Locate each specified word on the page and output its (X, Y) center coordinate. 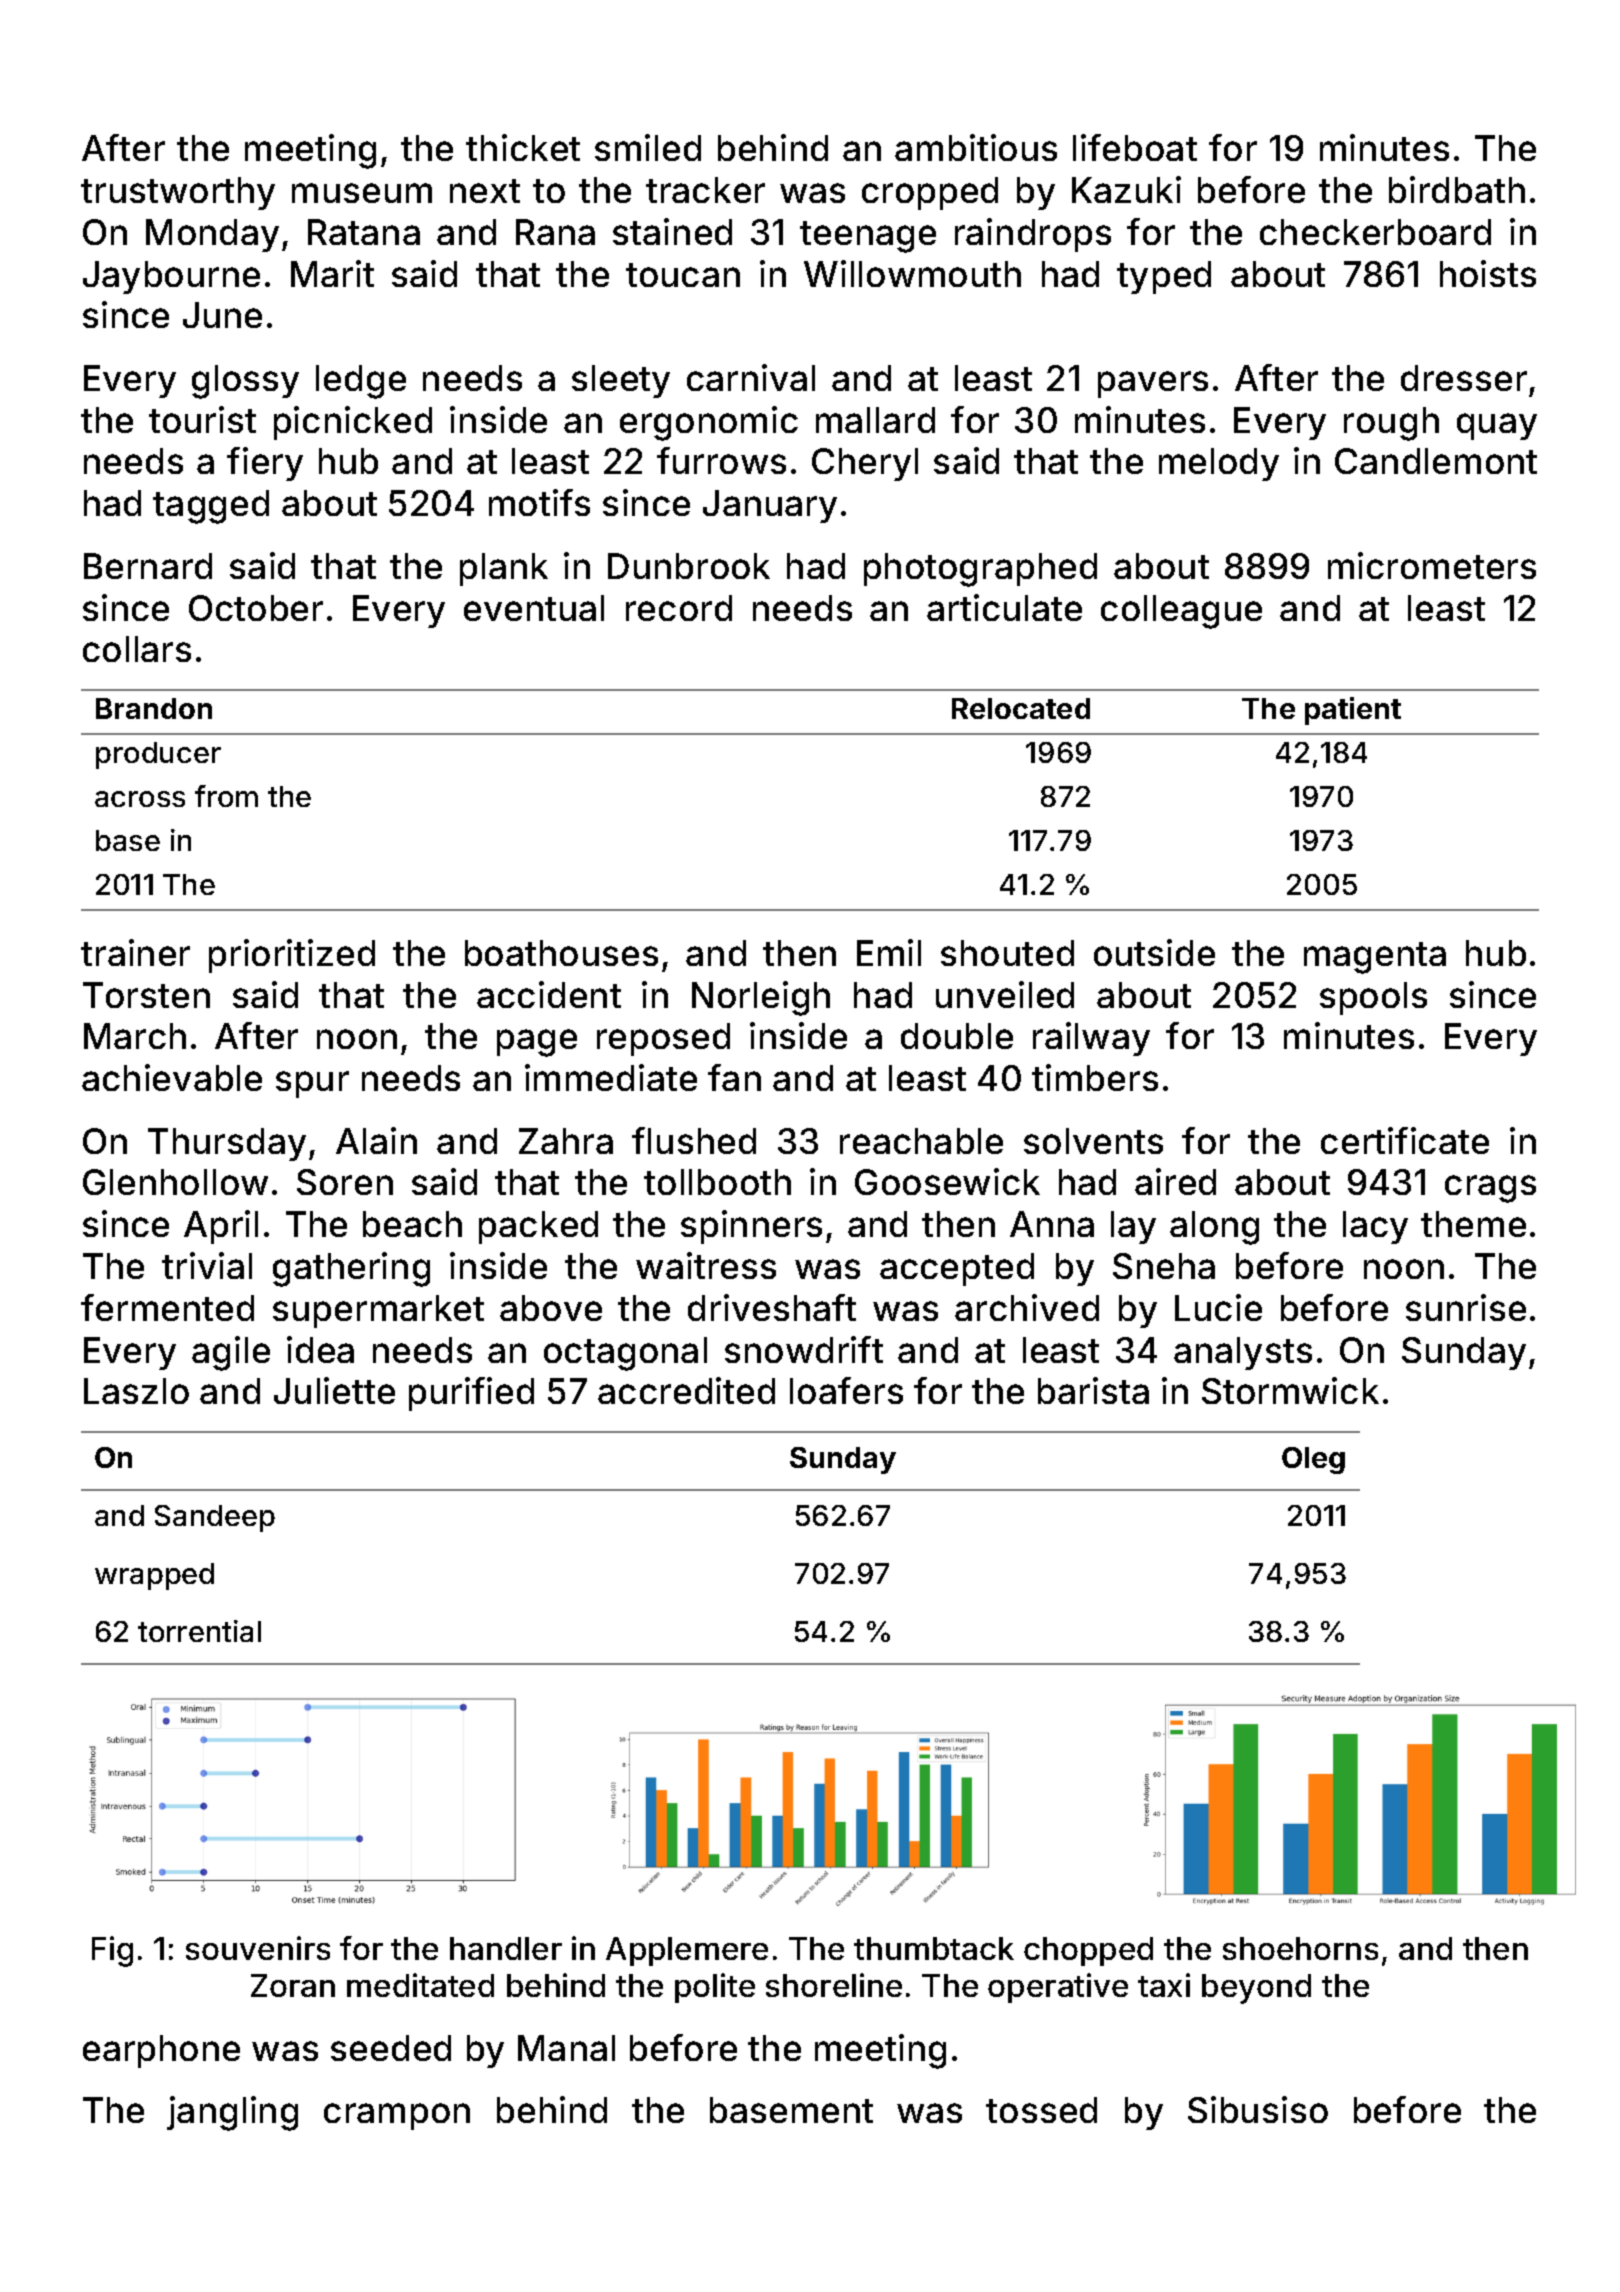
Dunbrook (689, 566)
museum (362, 193)
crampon (397, 2116)
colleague (1181, 612)
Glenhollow (175, 1182)
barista (1093, 1390)
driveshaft (772, 1307)
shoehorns (1300, 1948)
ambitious (976, 147)
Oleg (1313, 1460)
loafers (846, 1390)
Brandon (154, 708)
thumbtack (934, 1948)
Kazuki (1126, 189)
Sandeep (215, 1518)
